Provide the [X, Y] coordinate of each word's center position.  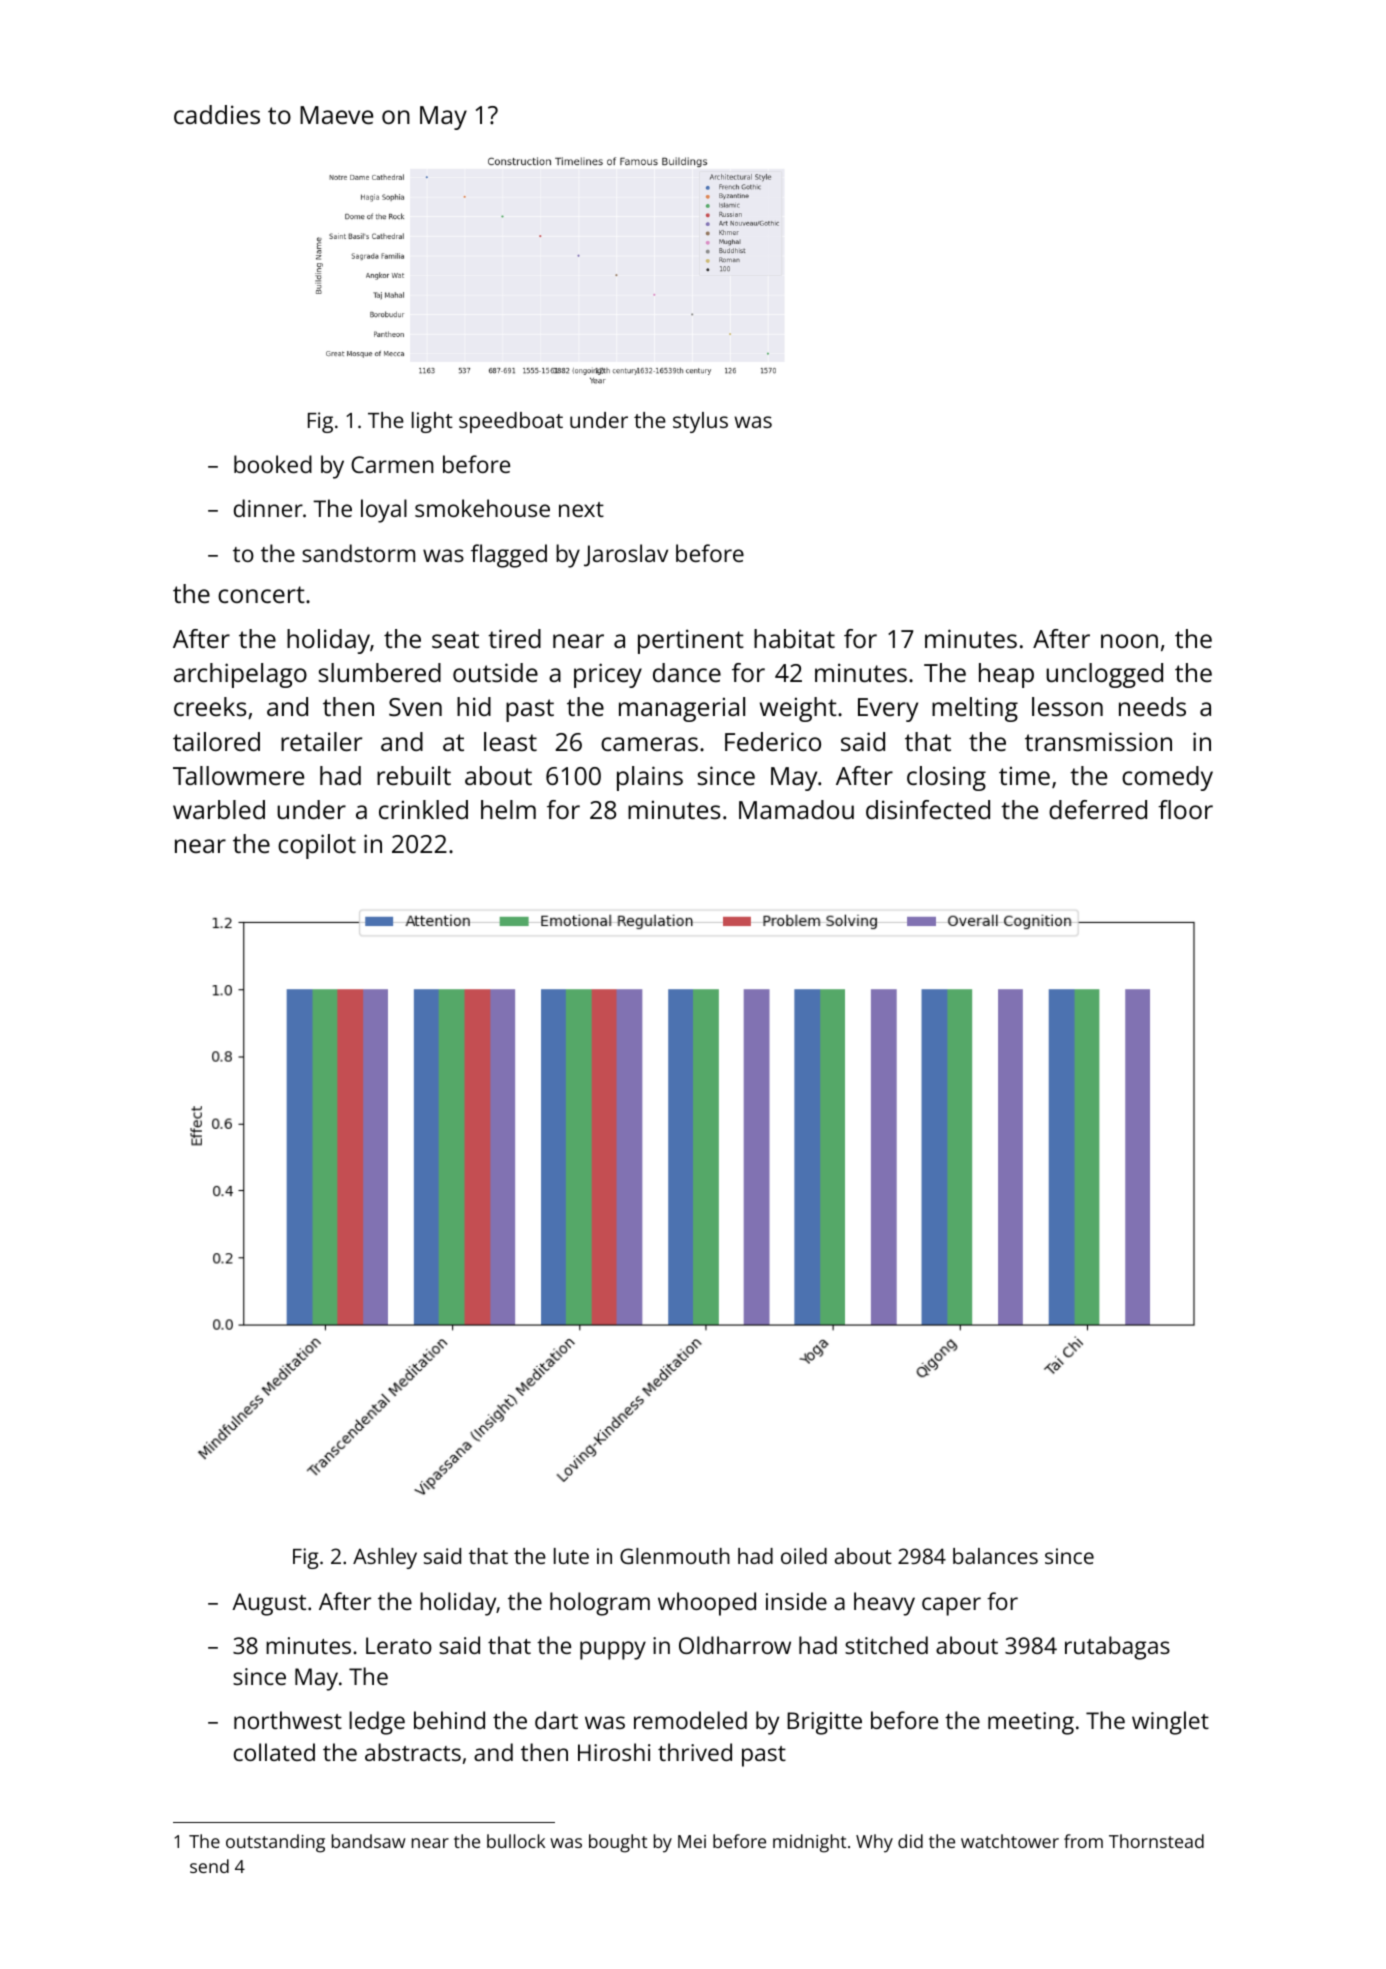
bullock [516, 1841]
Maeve [336, 115]
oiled [804, 1556]
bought [618, 1843]
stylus [700, 422]
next [581, 509]
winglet [1170, 1723]
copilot [317, 846]
